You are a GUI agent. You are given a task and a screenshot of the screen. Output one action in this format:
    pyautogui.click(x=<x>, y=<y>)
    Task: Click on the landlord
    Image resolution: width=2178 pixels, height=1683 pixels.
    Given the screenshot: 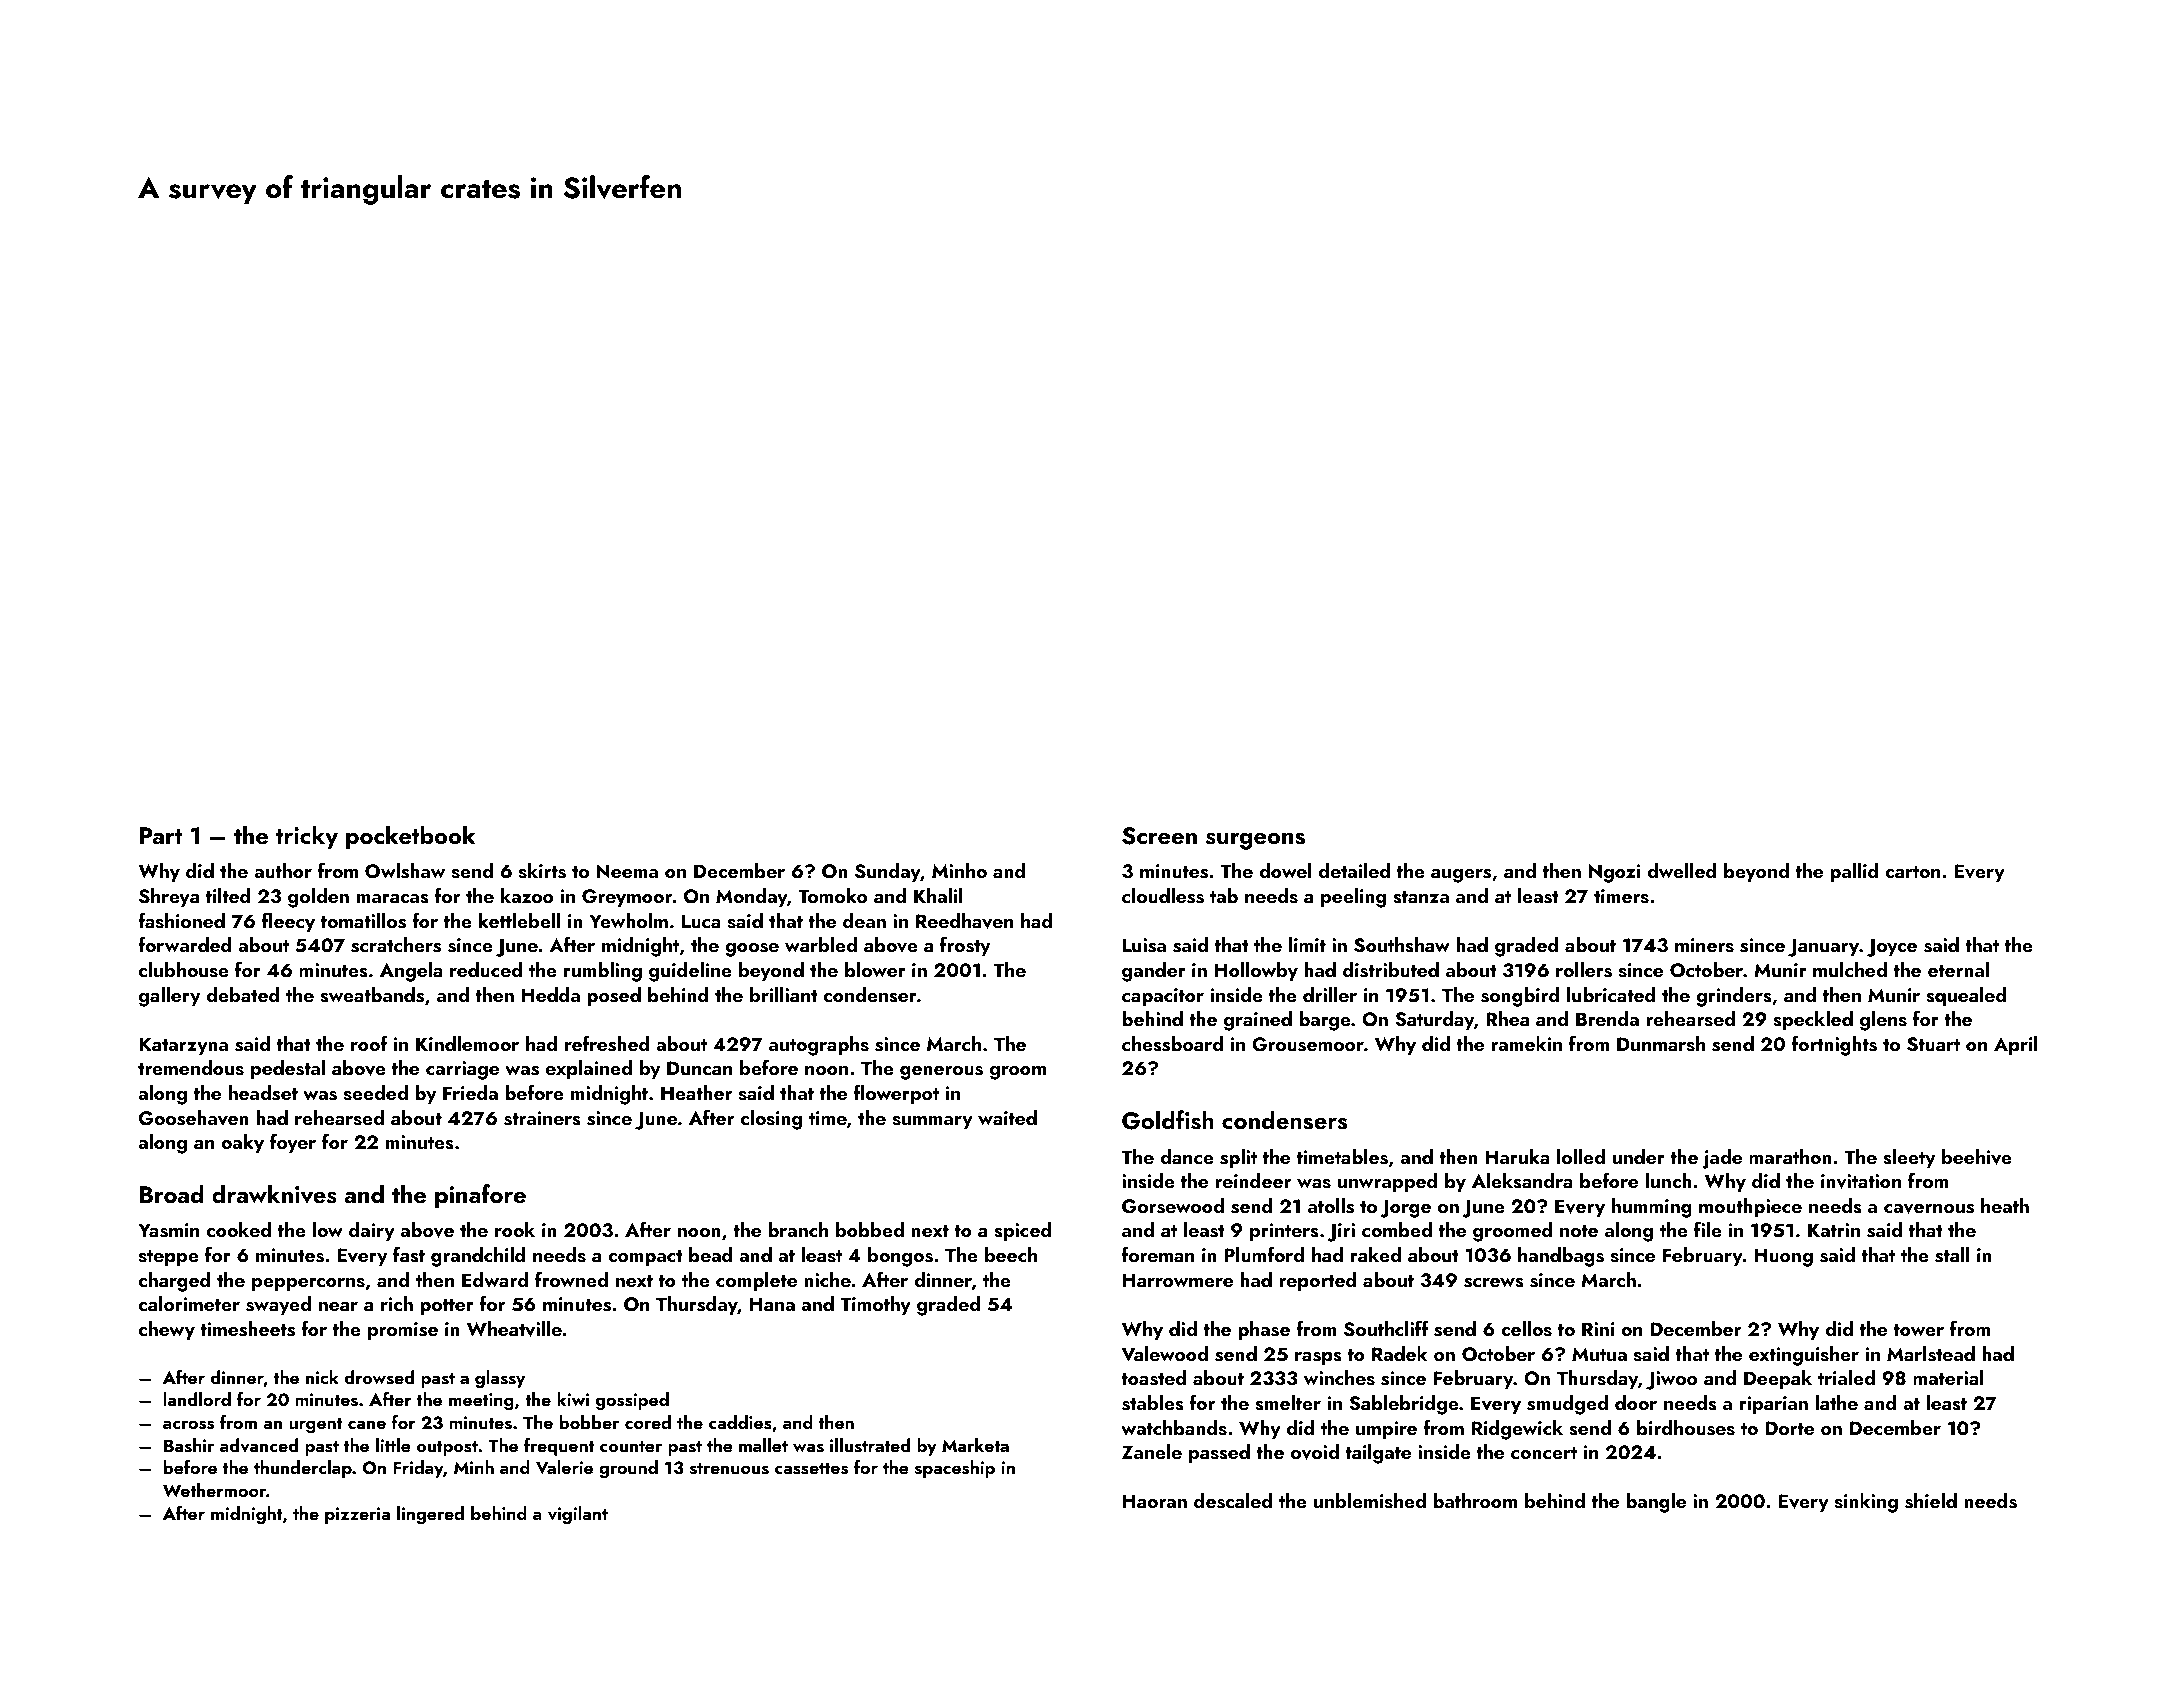 What is the action you would take?
    pyautogui.click(x=197, y=1399)
